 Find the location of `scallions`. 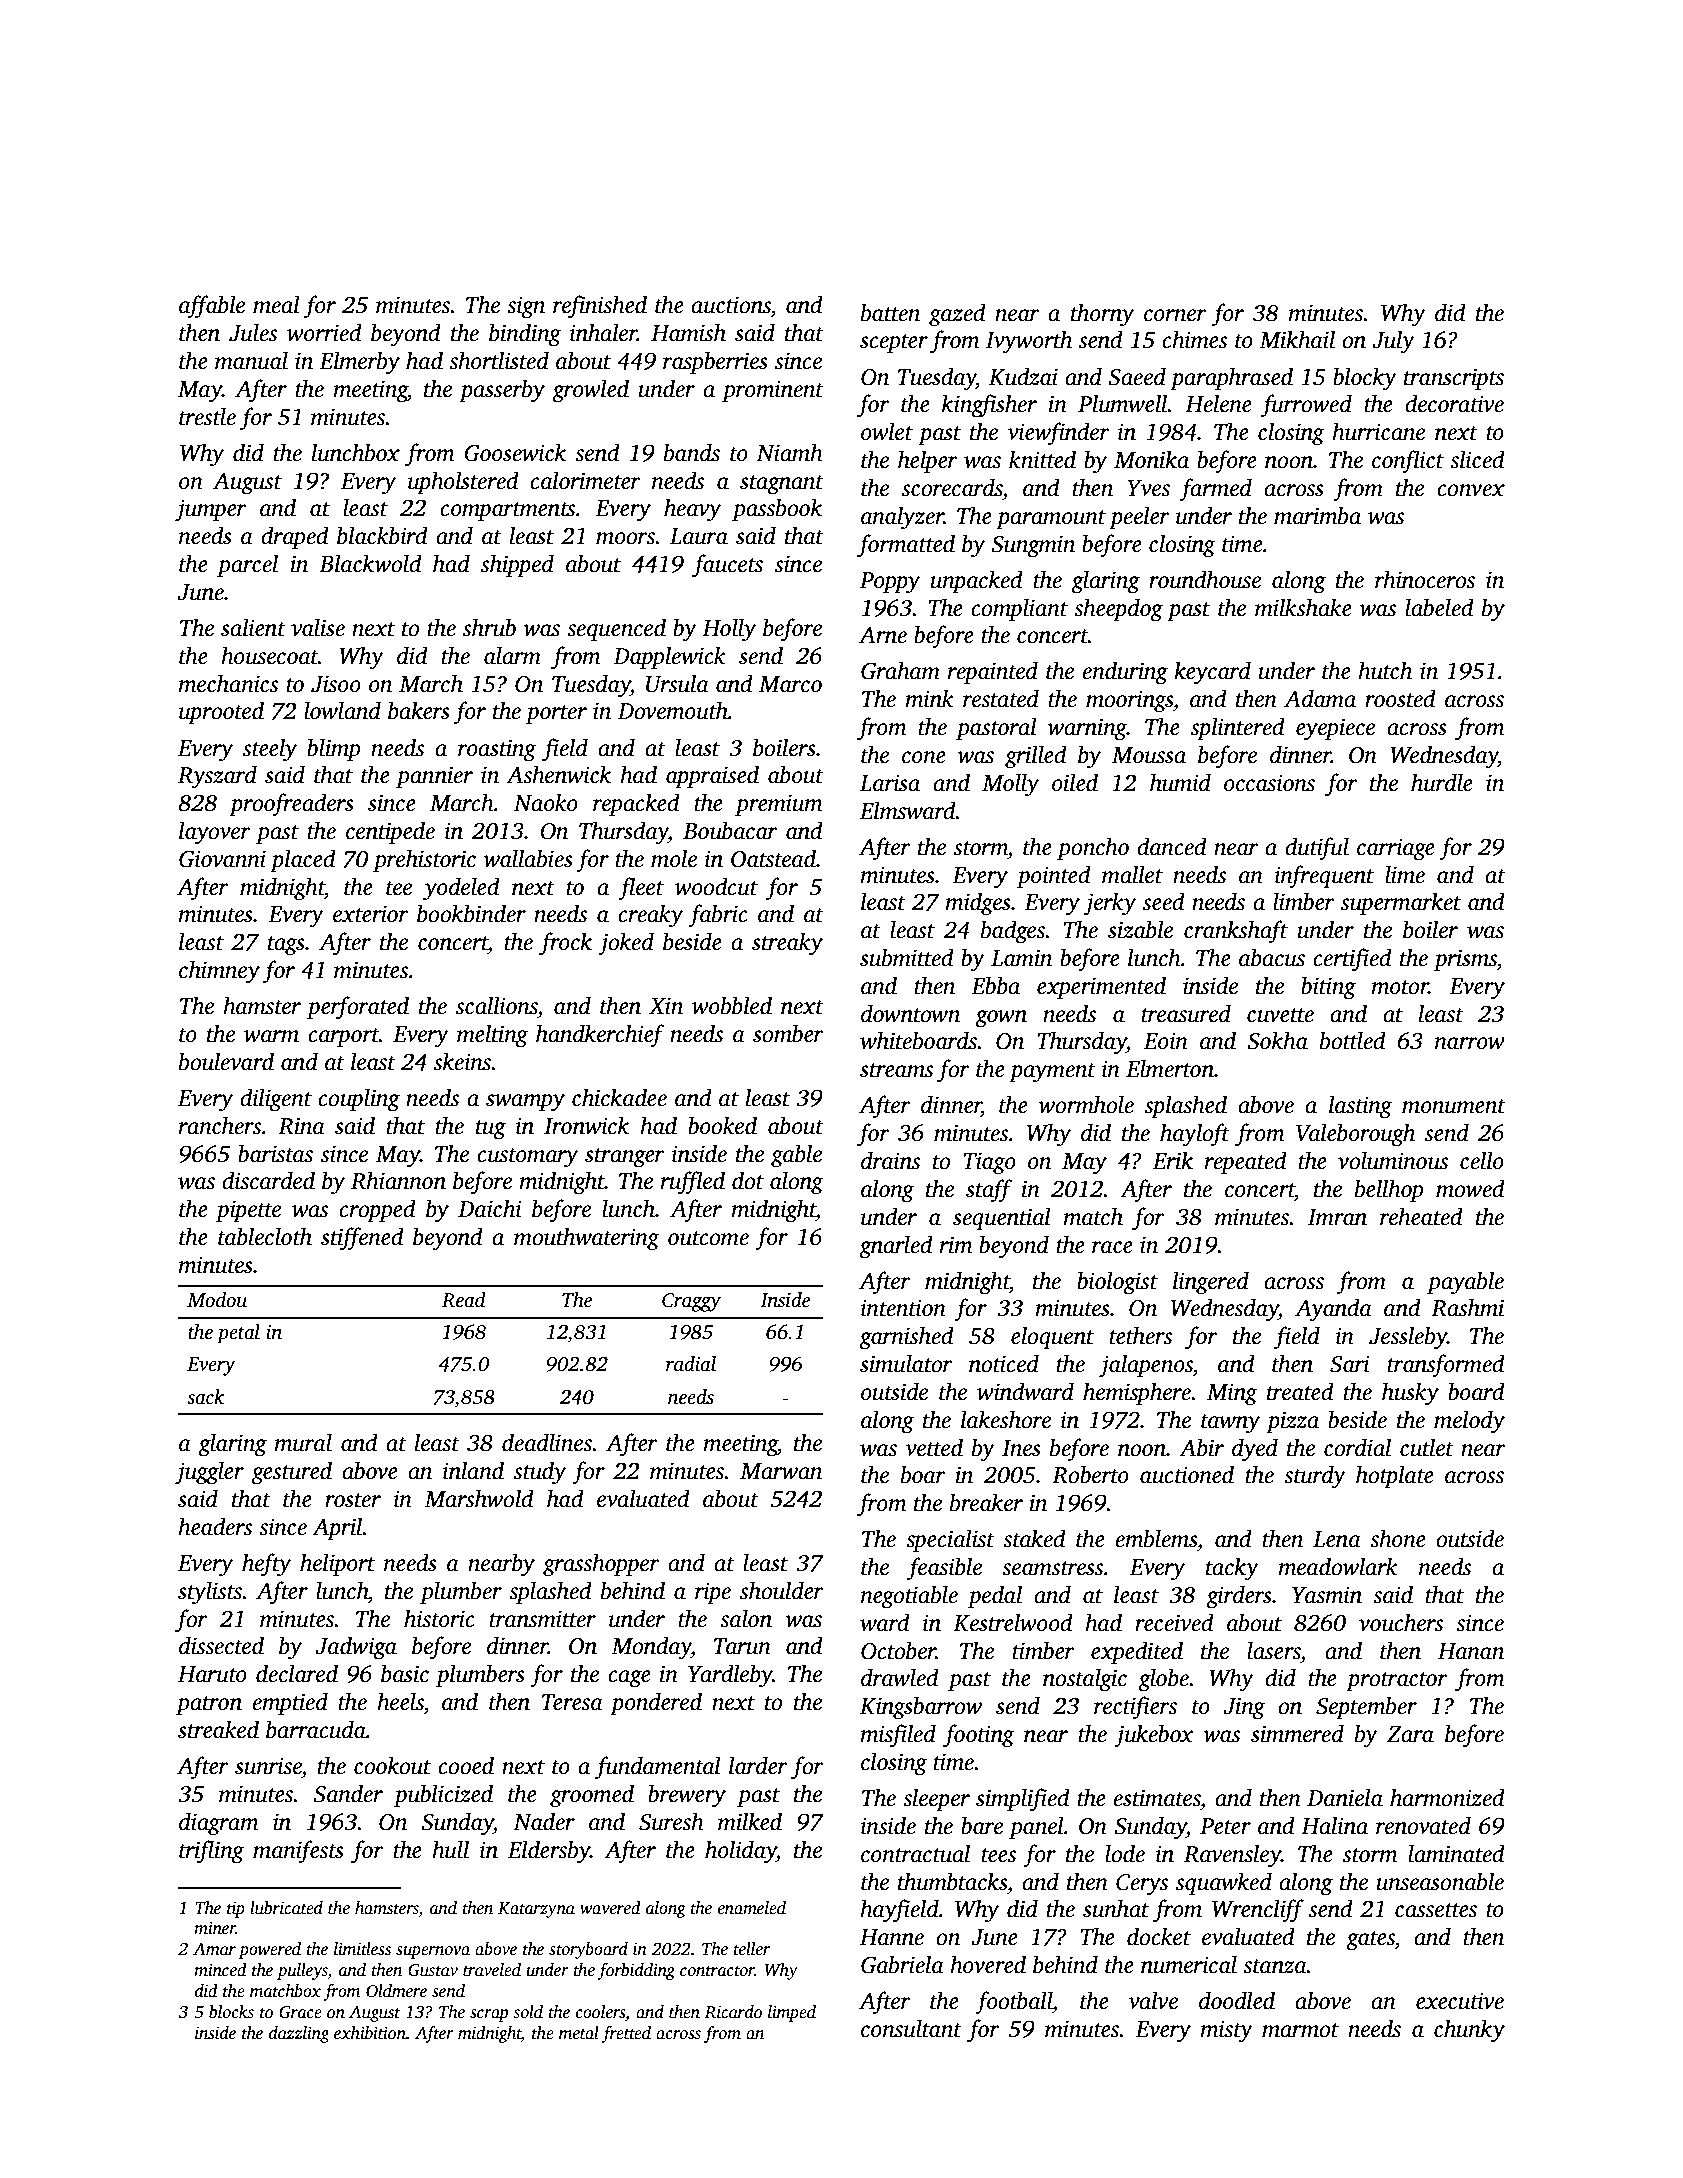

scallions is located at coordinates (497, 1005).
